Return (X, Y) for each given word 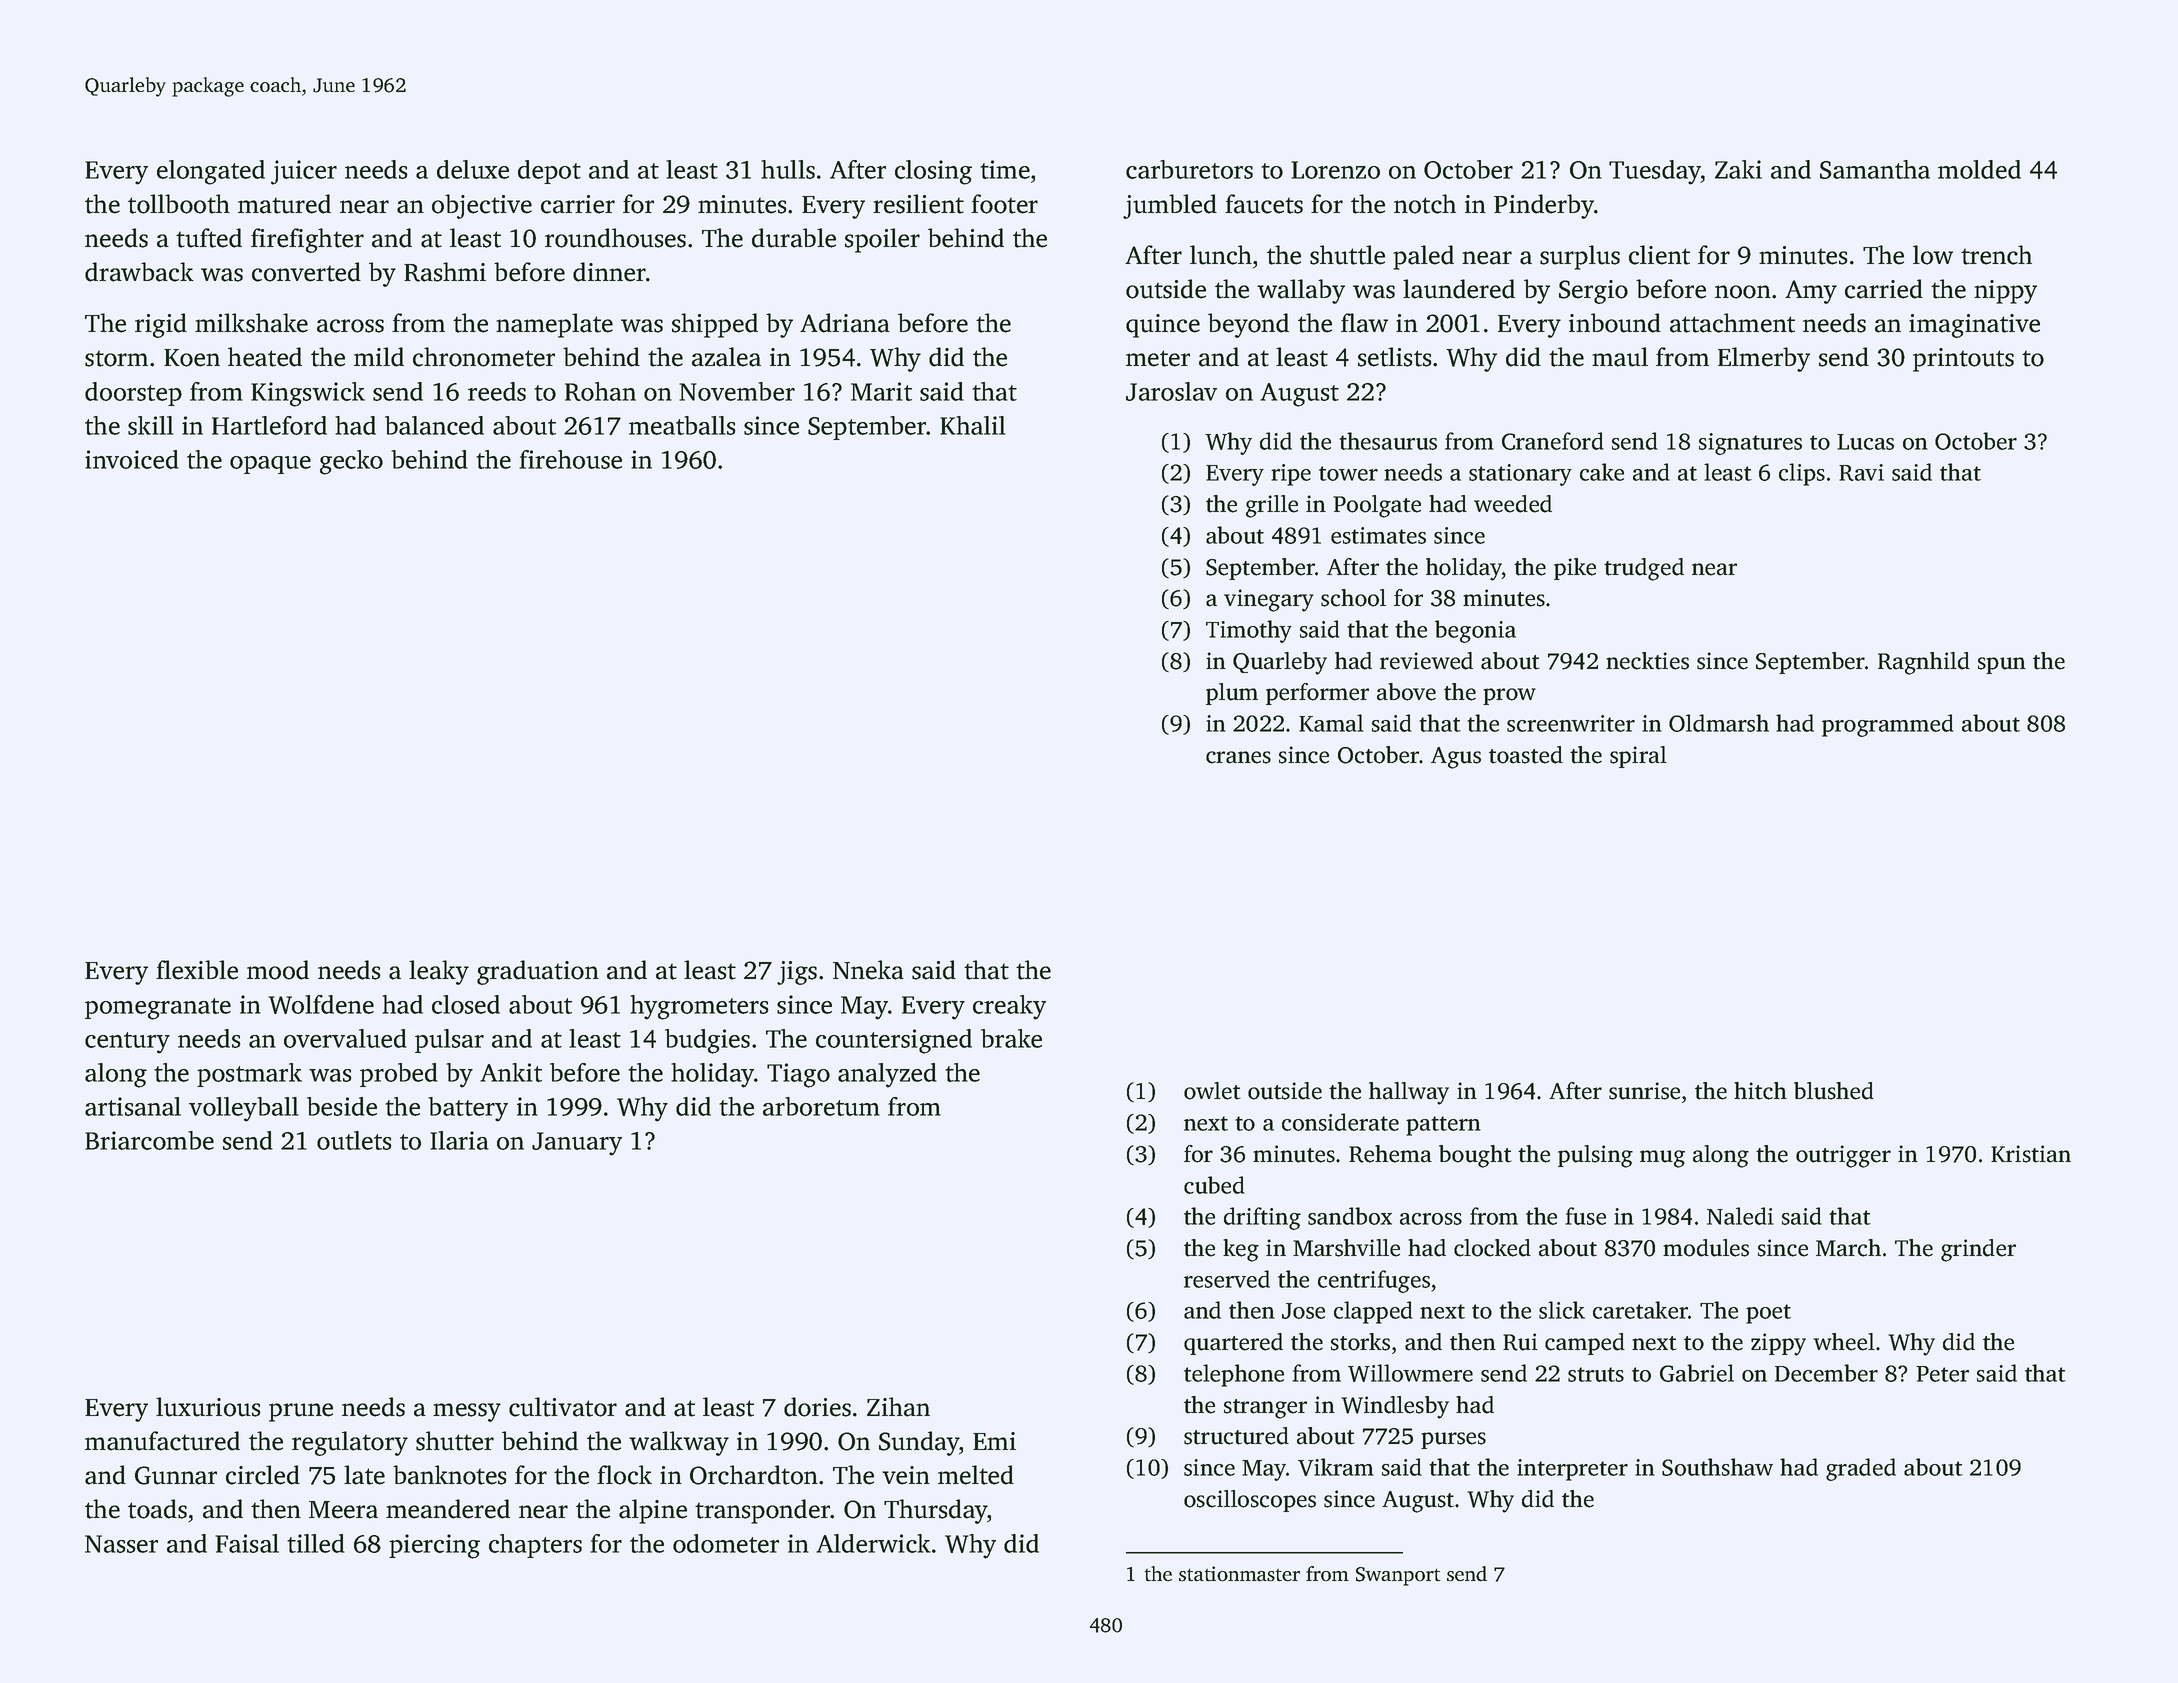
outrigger (1843, 1156)
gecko (351, 462)
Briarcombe (149, 1140)
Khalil (973, 425)
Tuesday (1655, 172)
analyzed (887, 1075)
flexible (197, 970)
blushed (1834, 1091)
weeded (1513, 504)
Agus (1456, 758)
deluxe (473, 169)
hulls (788, 169)
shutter (455, 1441)
